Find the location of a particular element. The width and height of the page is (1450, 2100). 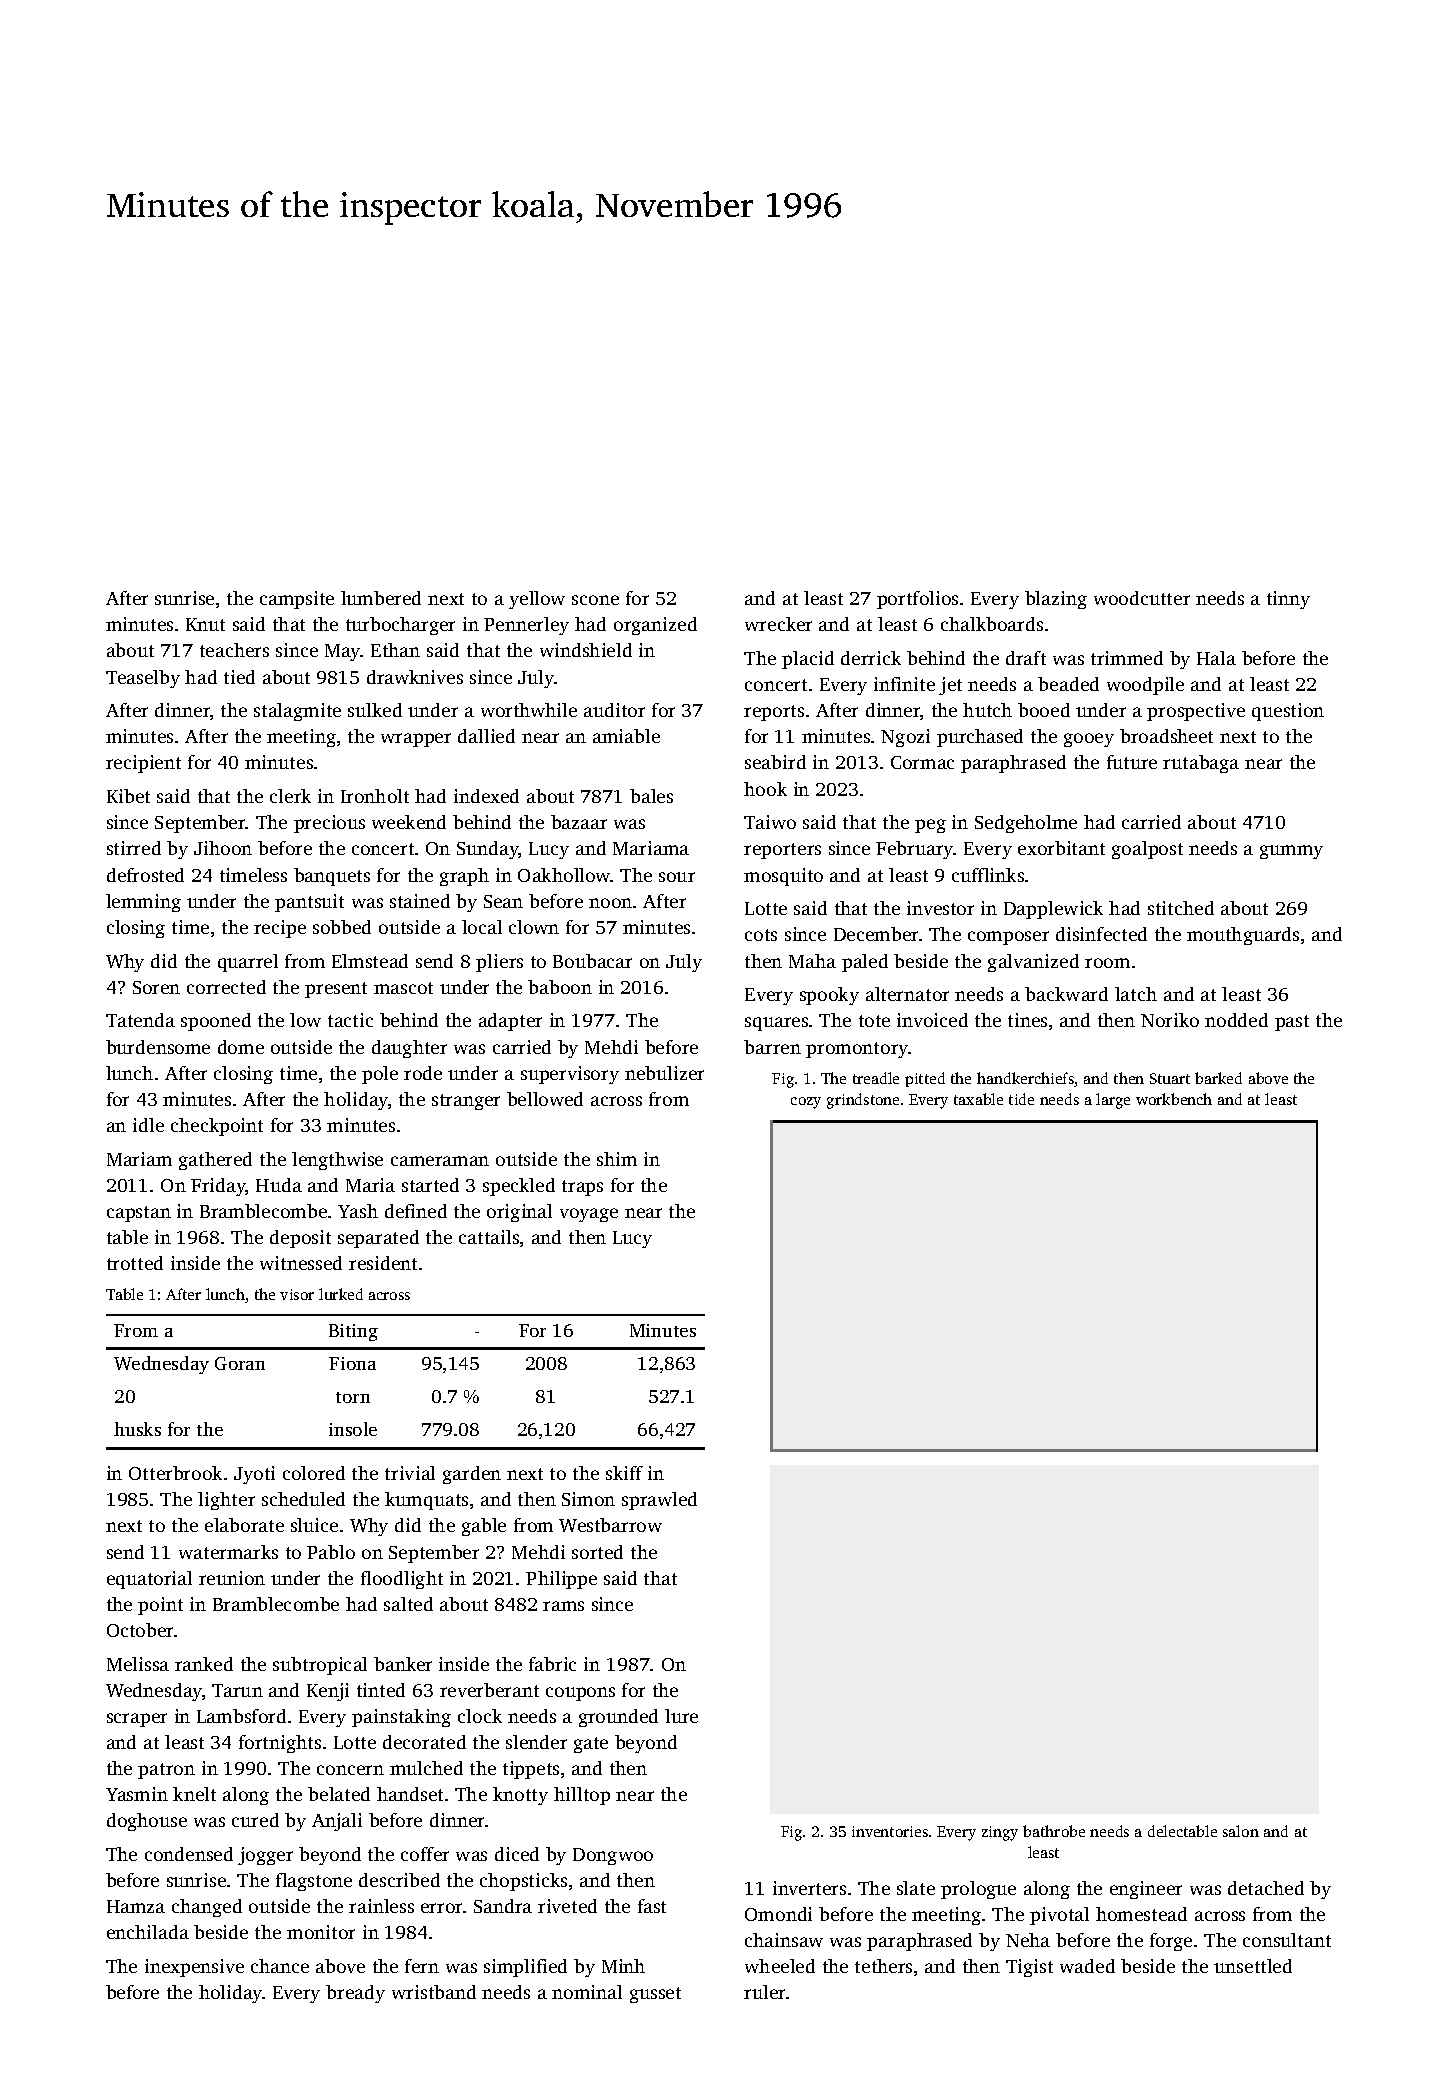

wristband is located at coordinates (434, 1992).
